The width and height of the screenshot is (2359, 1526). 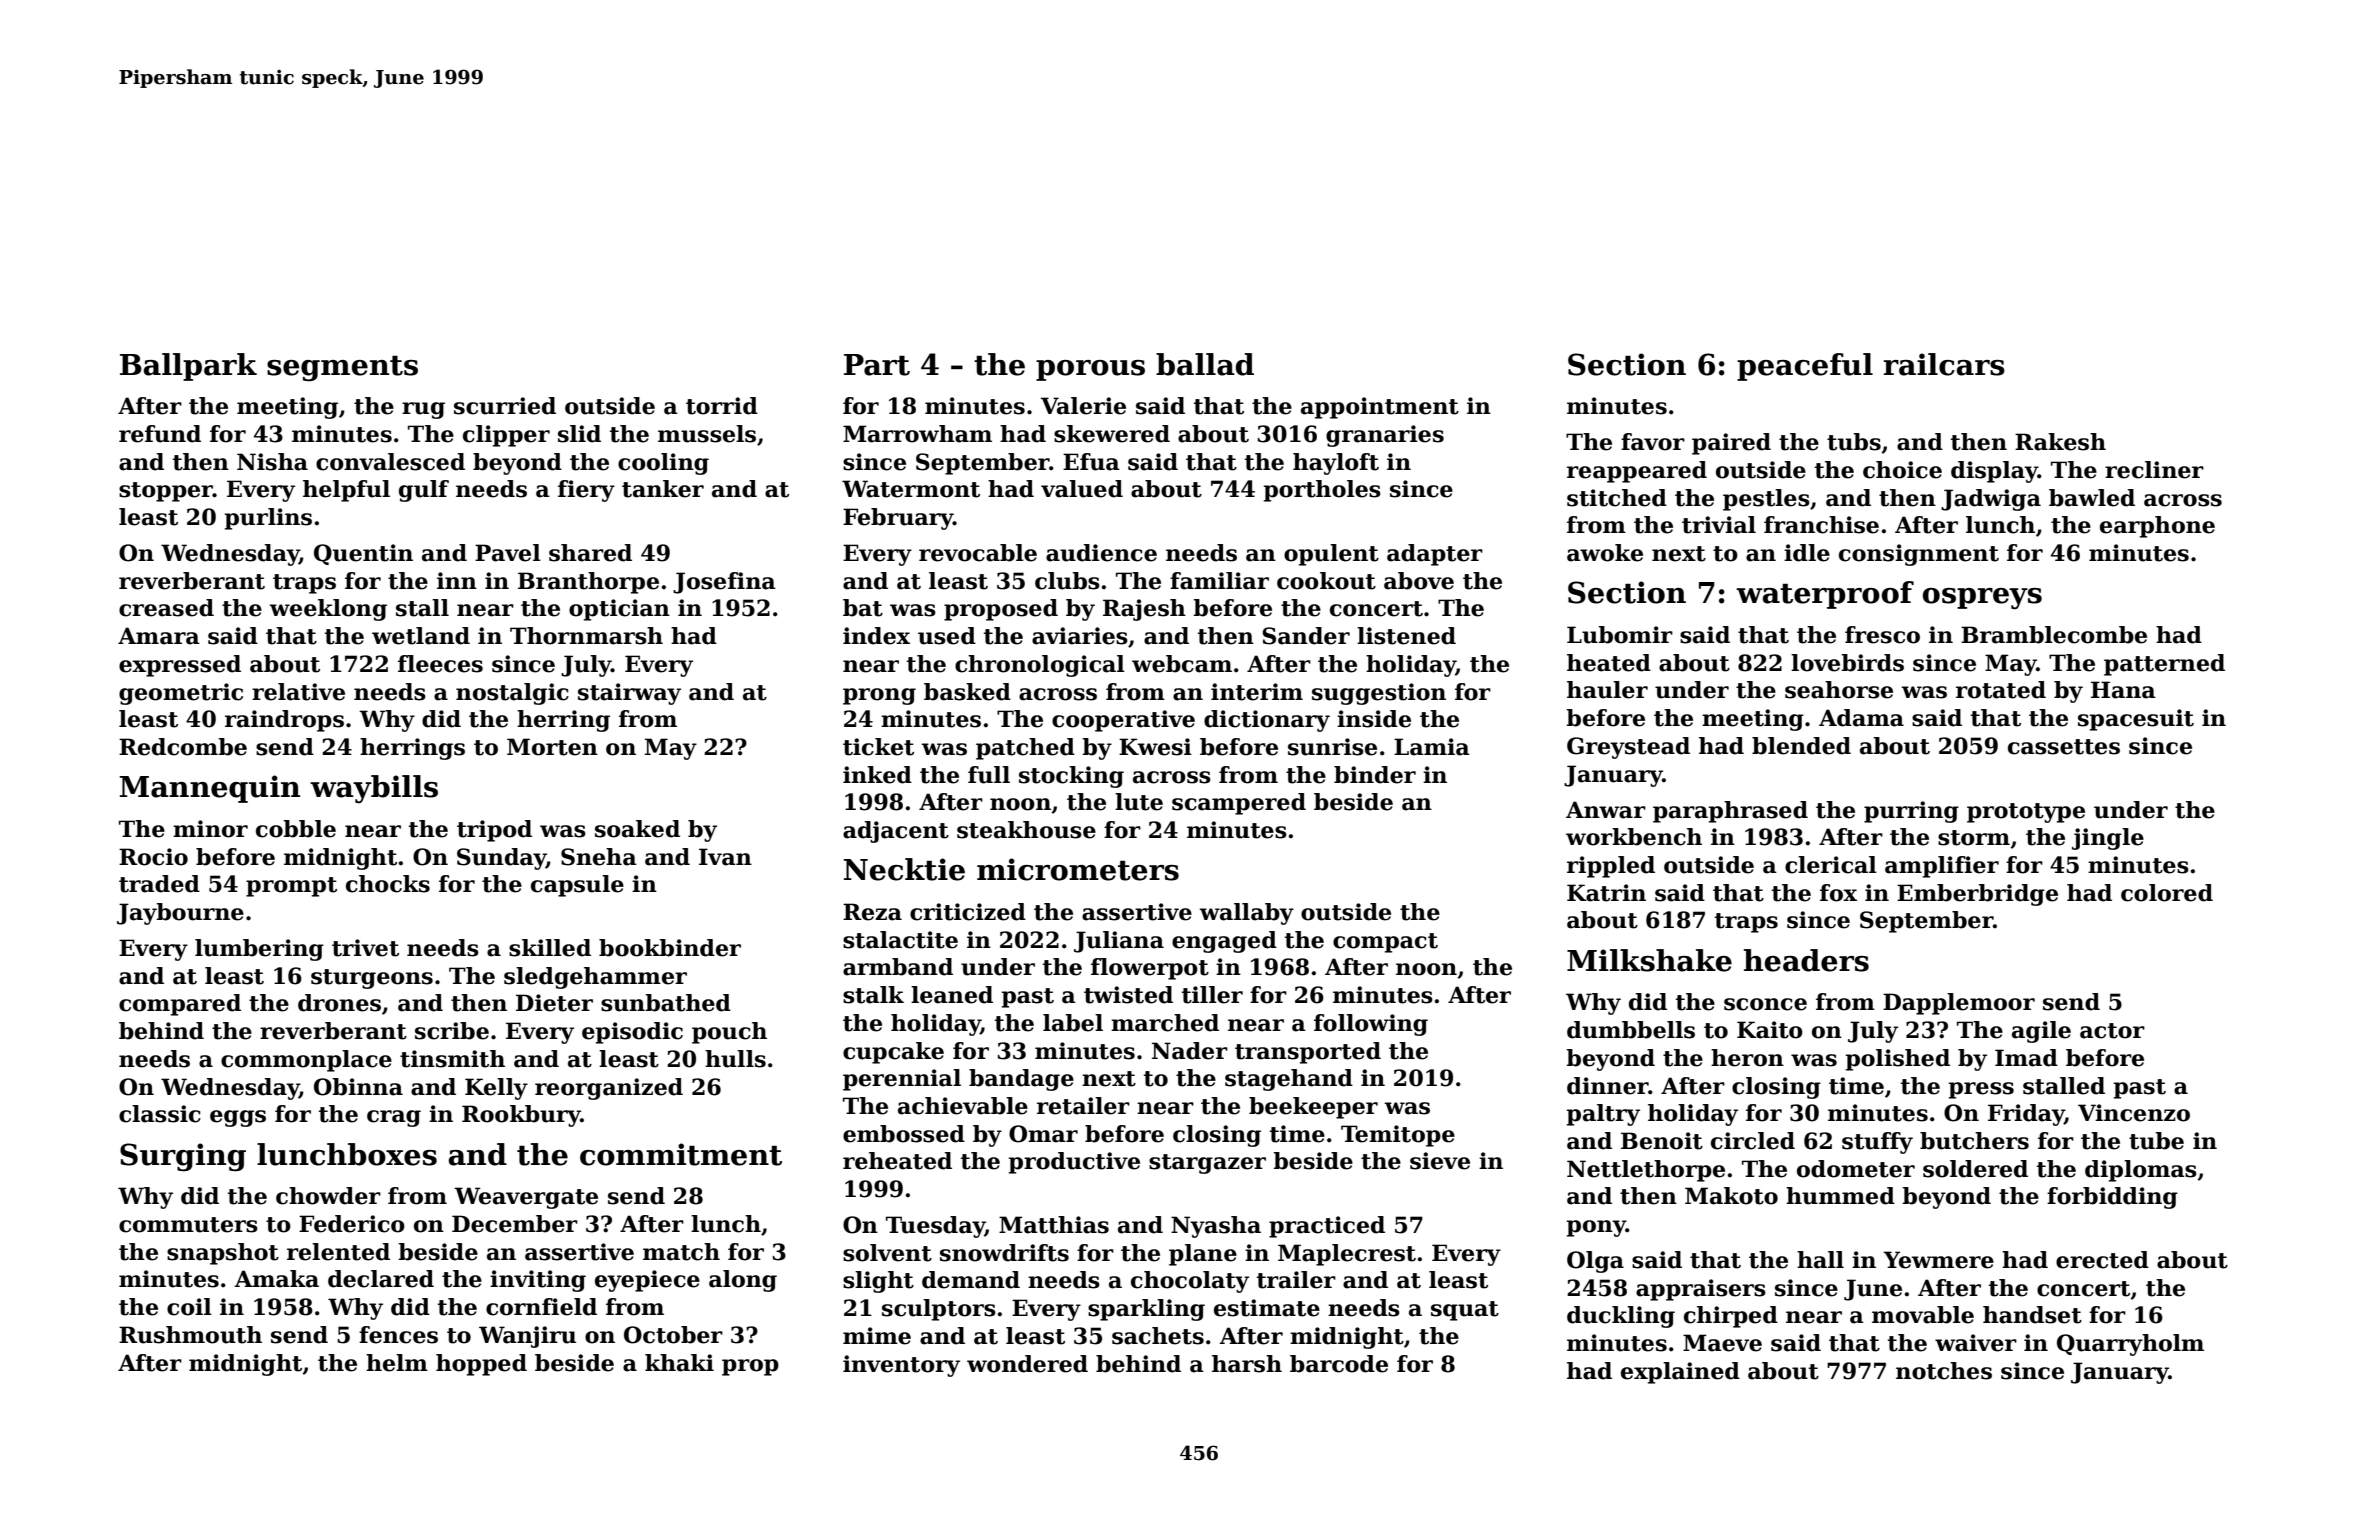 What do you see at coordinates (160, 434) in the screenshot?
I see `refund` at bounding box center [160, 434].
